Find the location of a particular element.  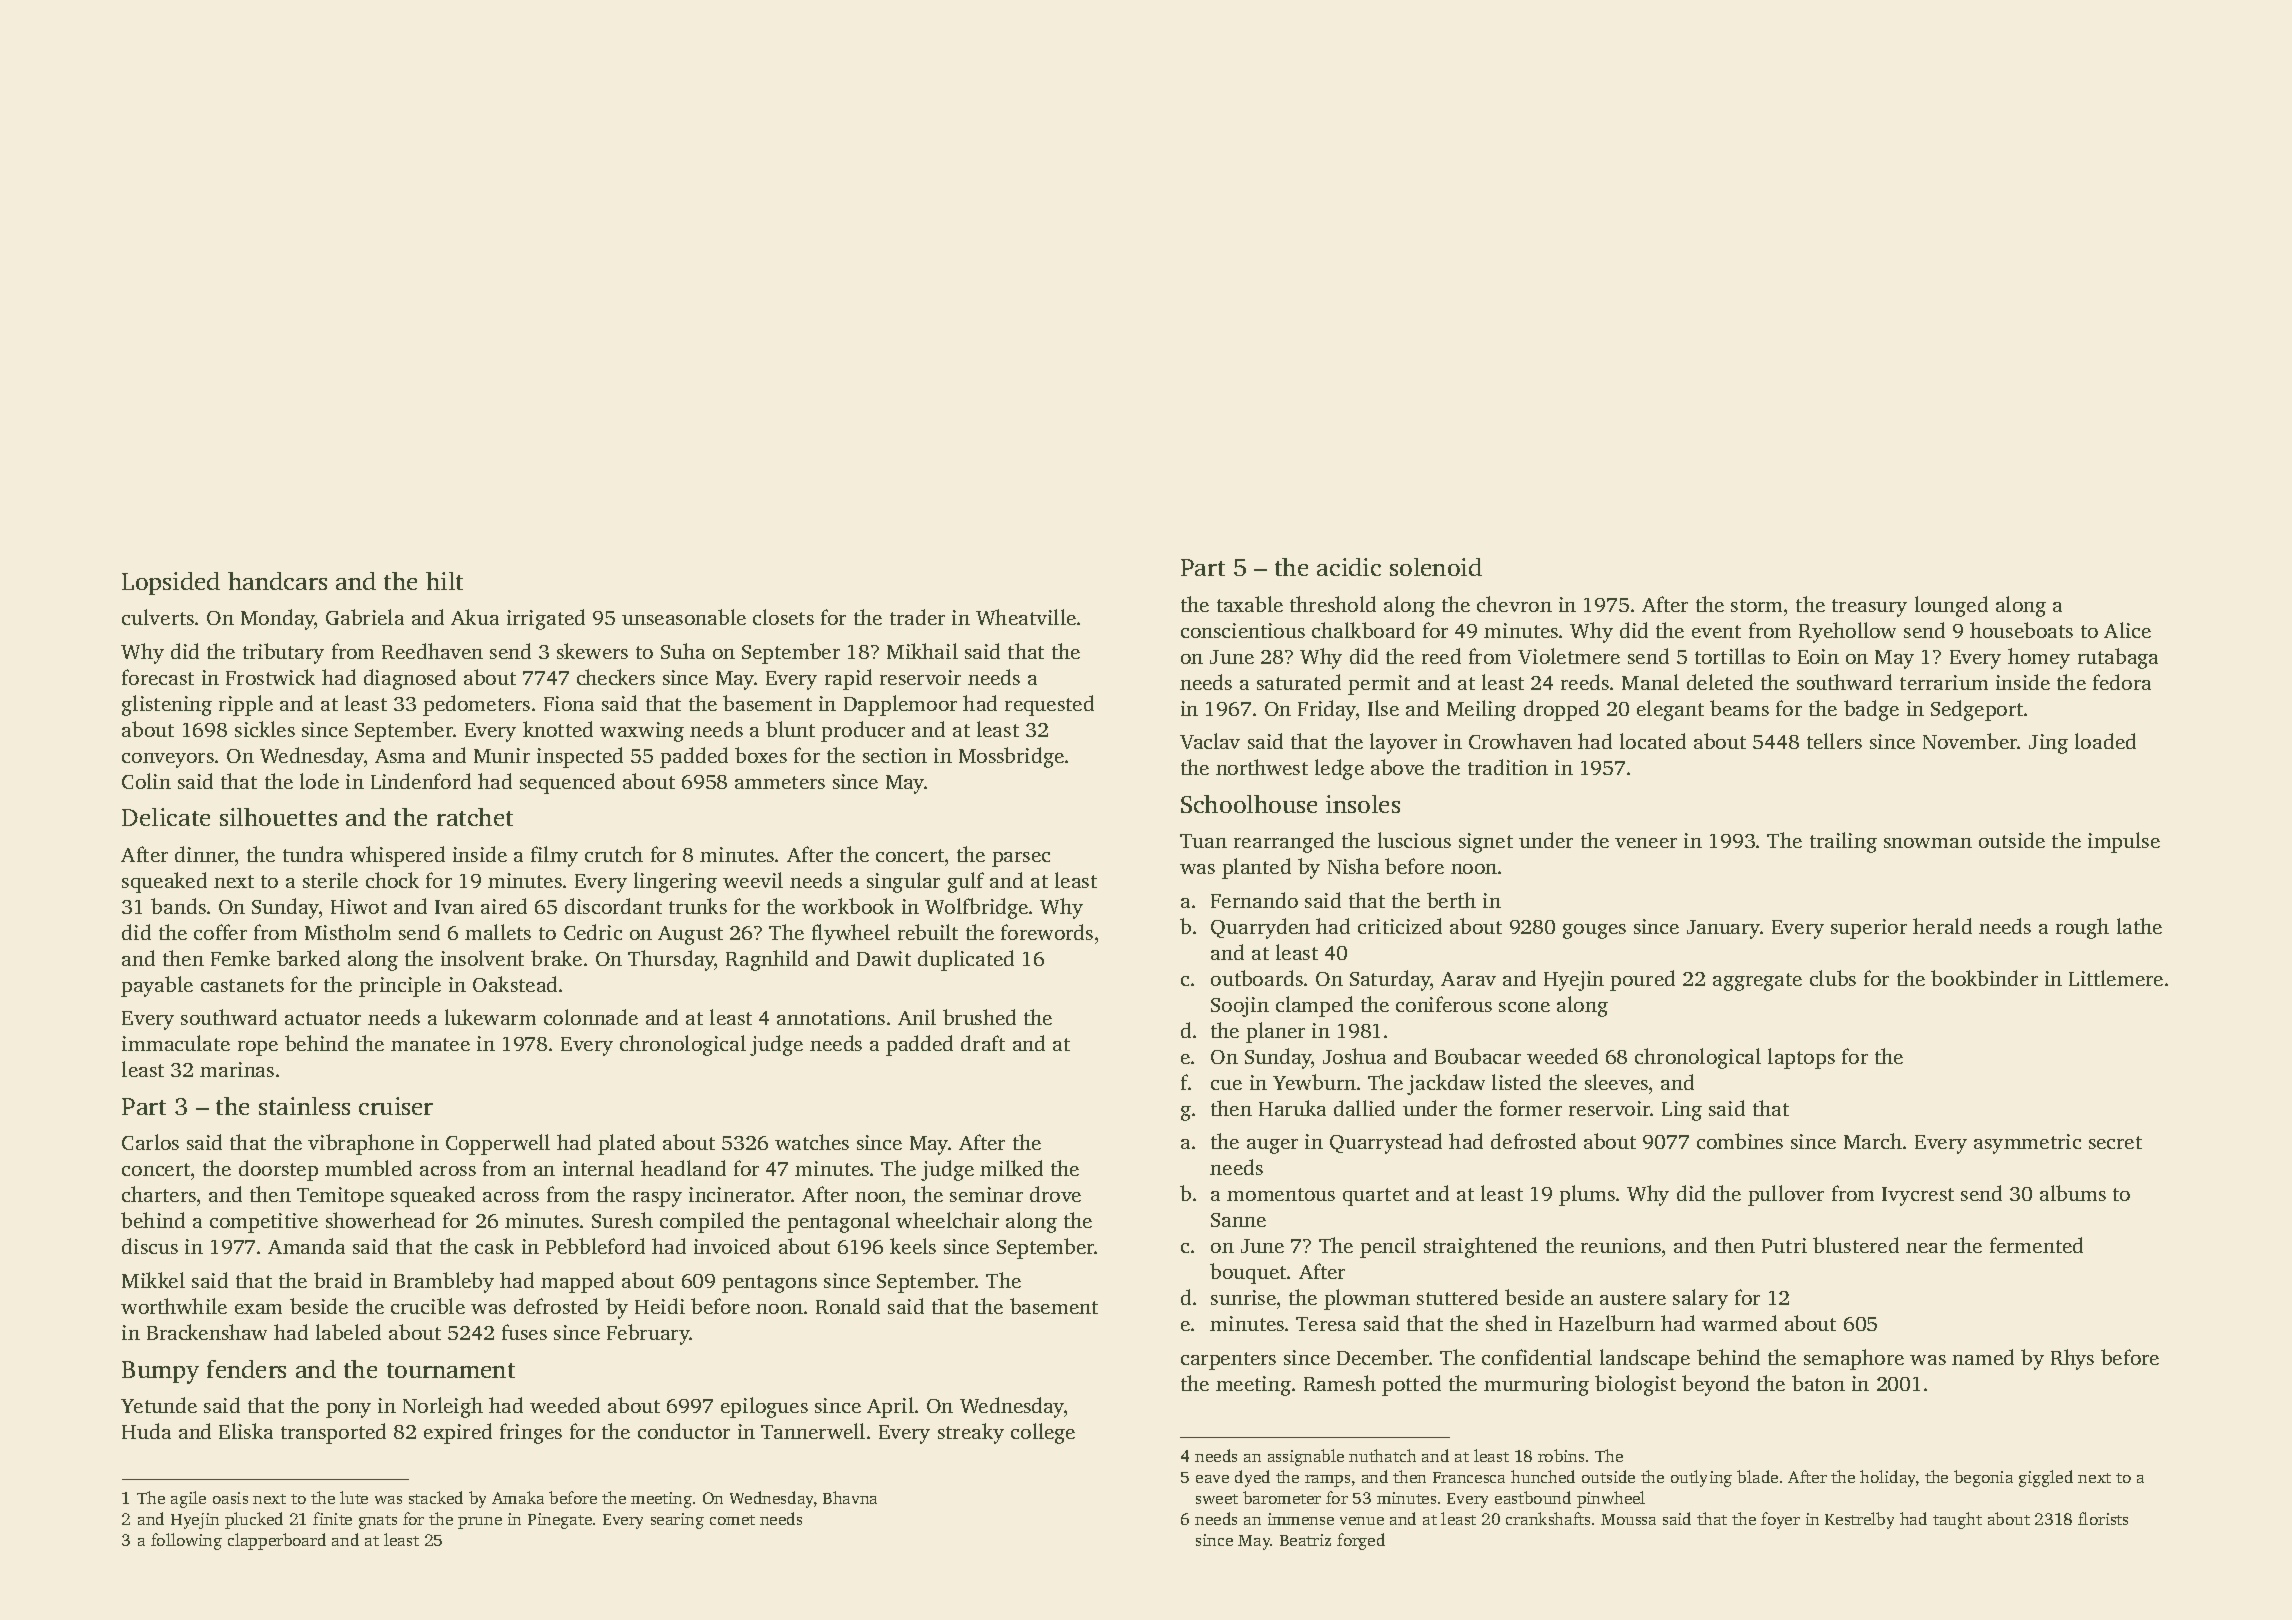

acidic is located at coordinates (1349, 567).
